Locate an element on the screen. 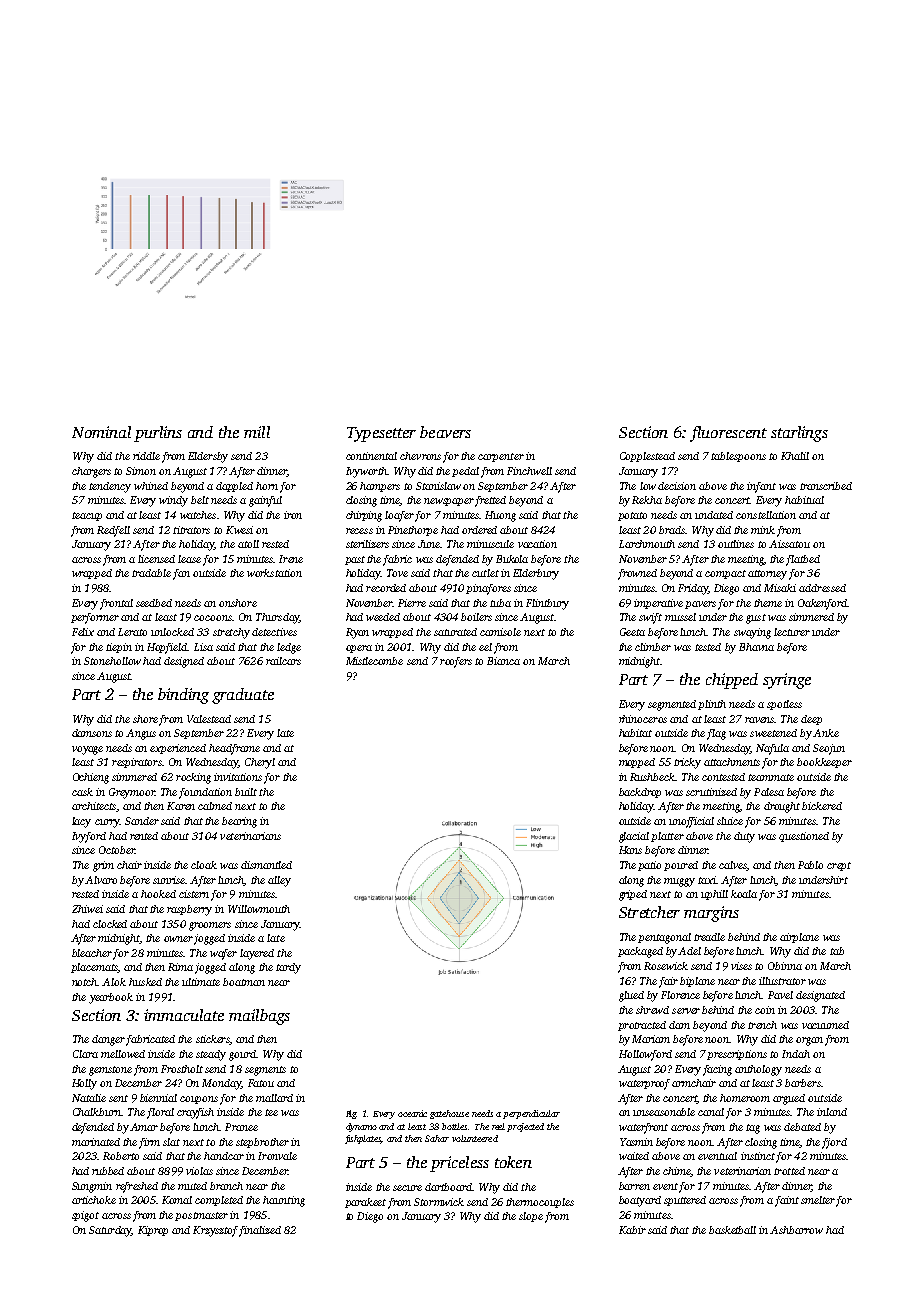 The height and width of the screenshot is (1308, 924). frontal is located at coordinates (116, 604).
